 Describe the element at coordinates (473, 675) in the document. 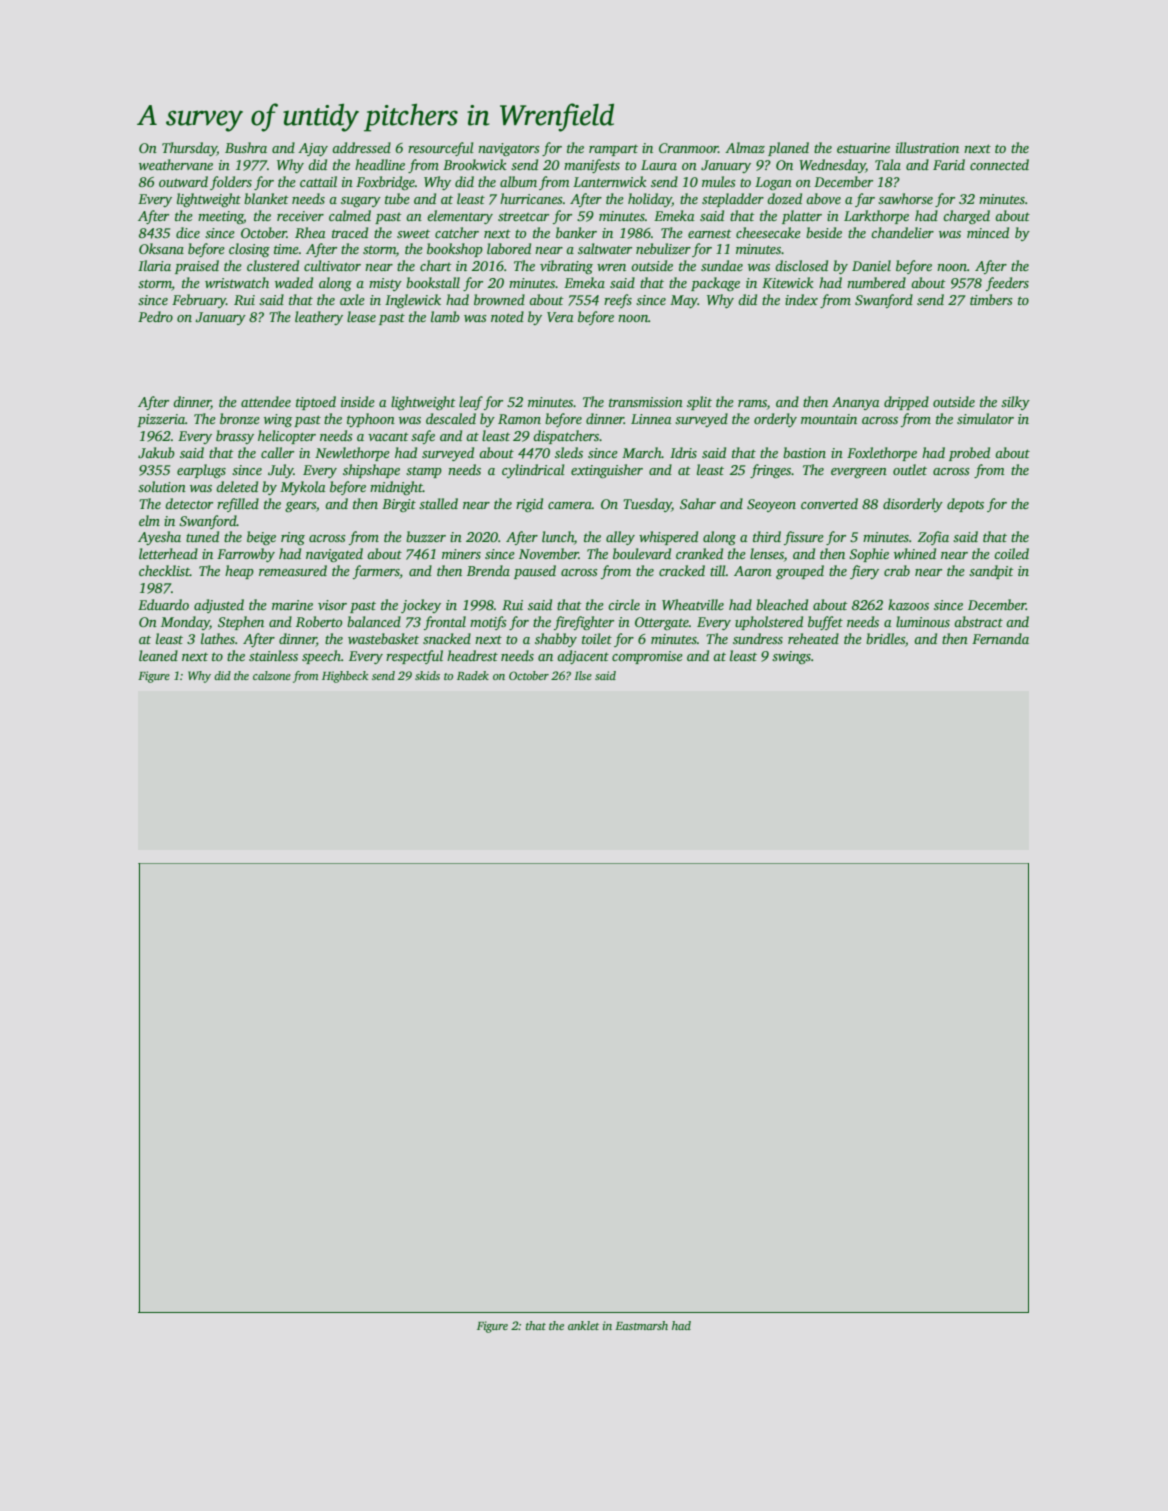

I see `Radek` at that location.
